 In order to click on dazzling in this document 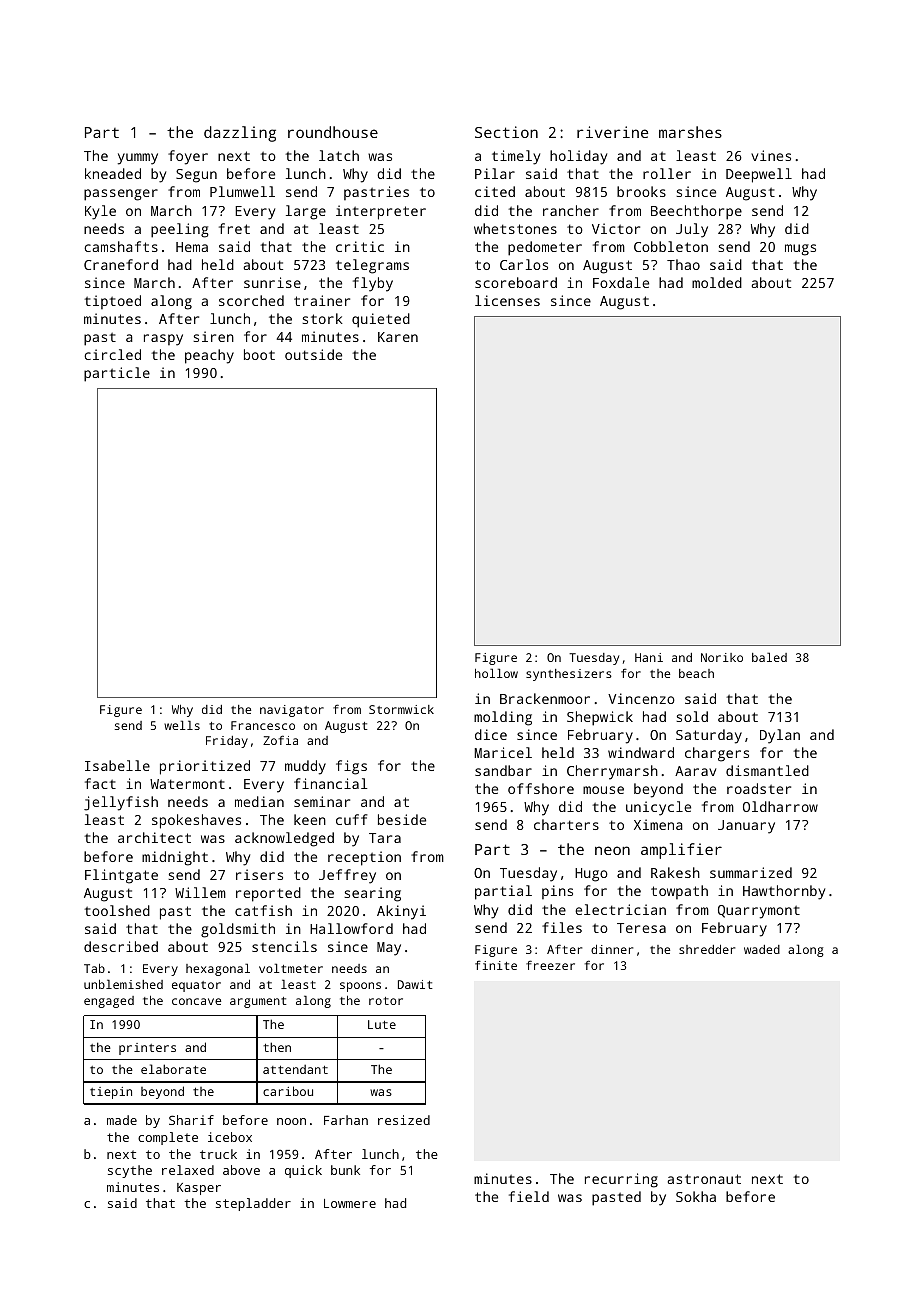, I will do `click(240, 134)`.
